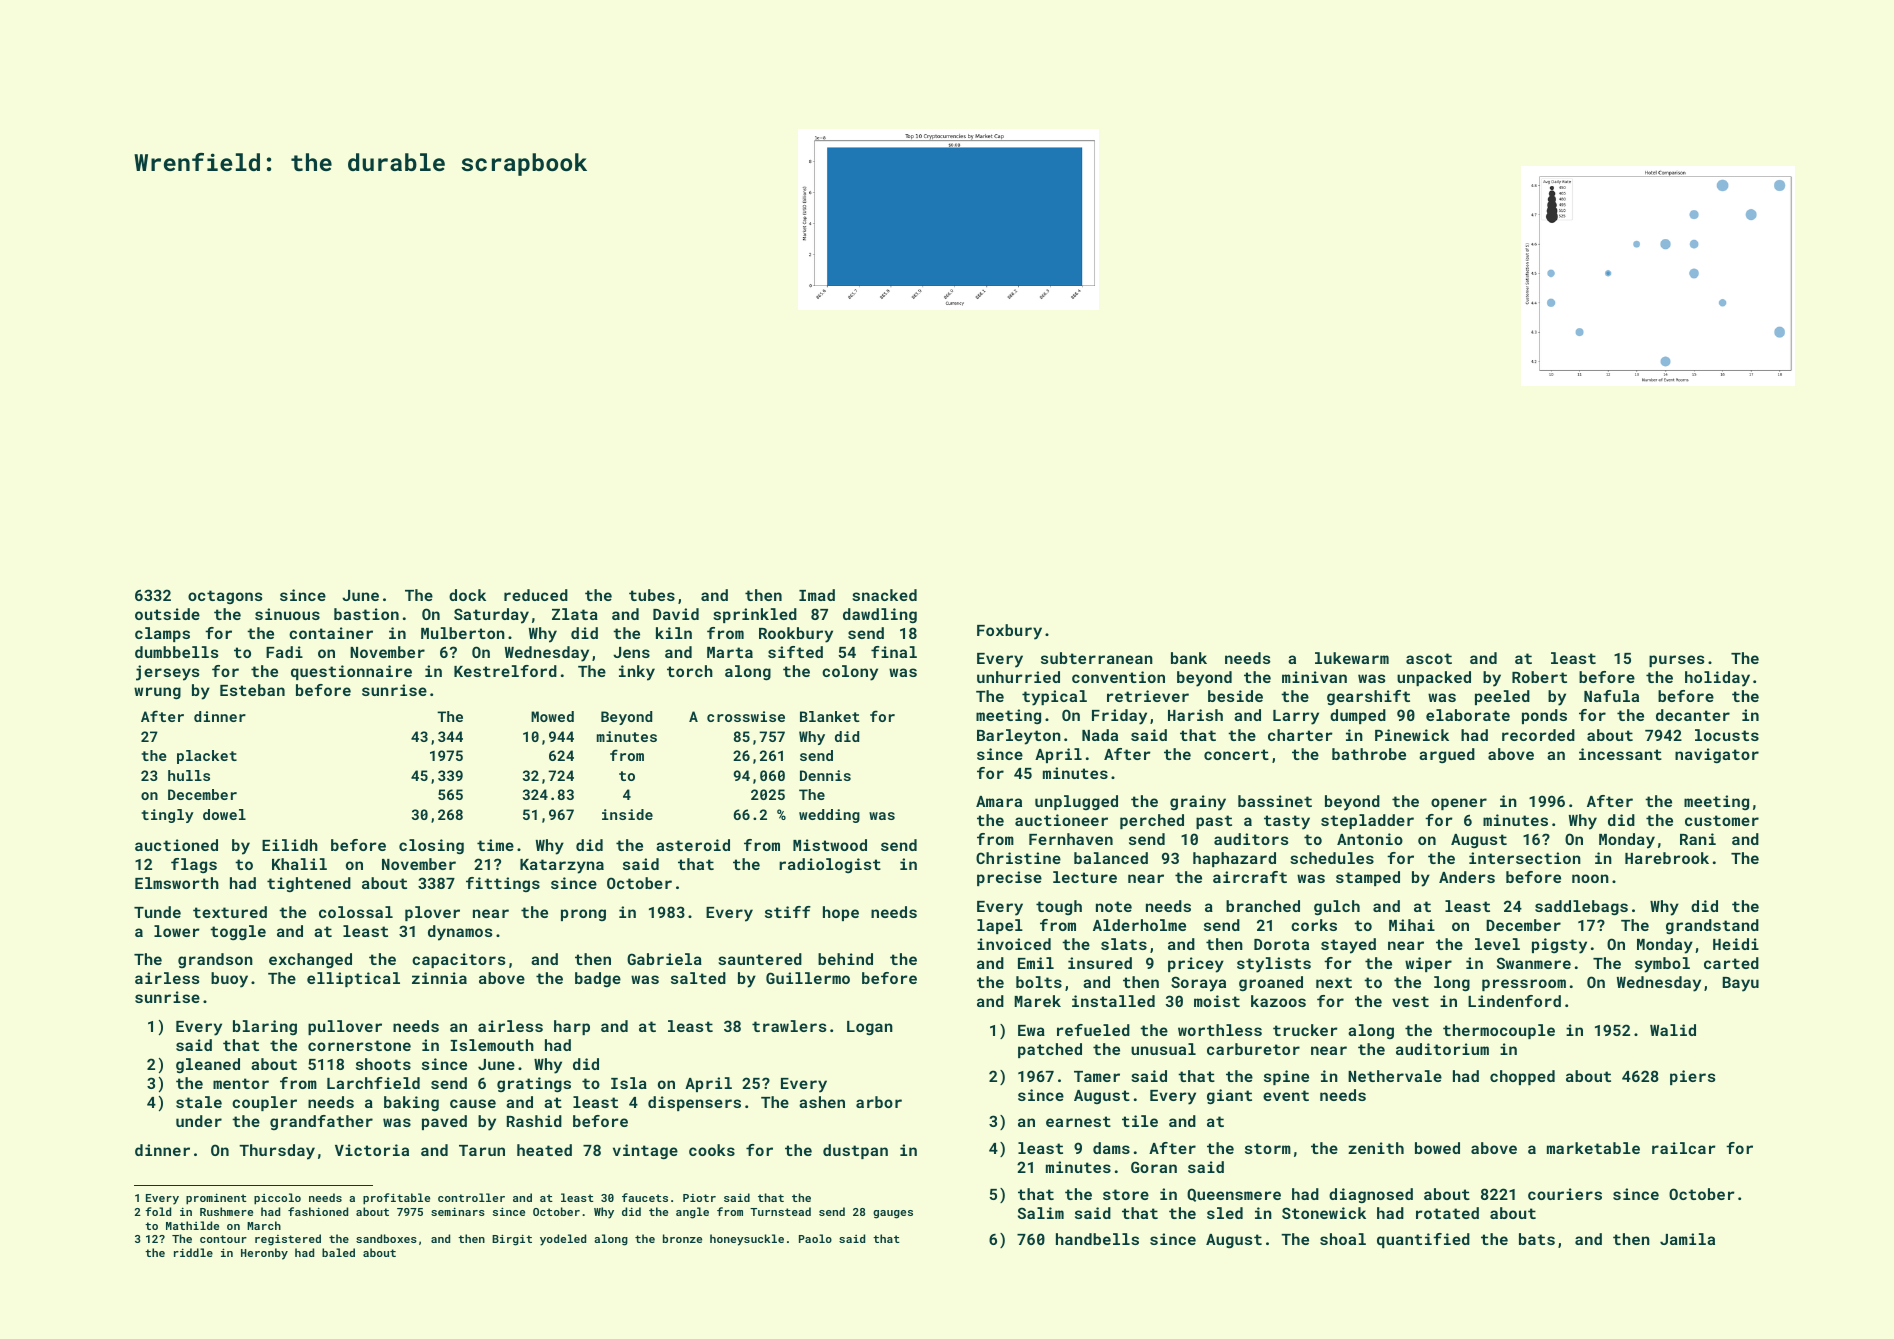 Image resolution: width=1894 pixels, height=1339 pixels. I want to click on buoy, so click(229, 980).
